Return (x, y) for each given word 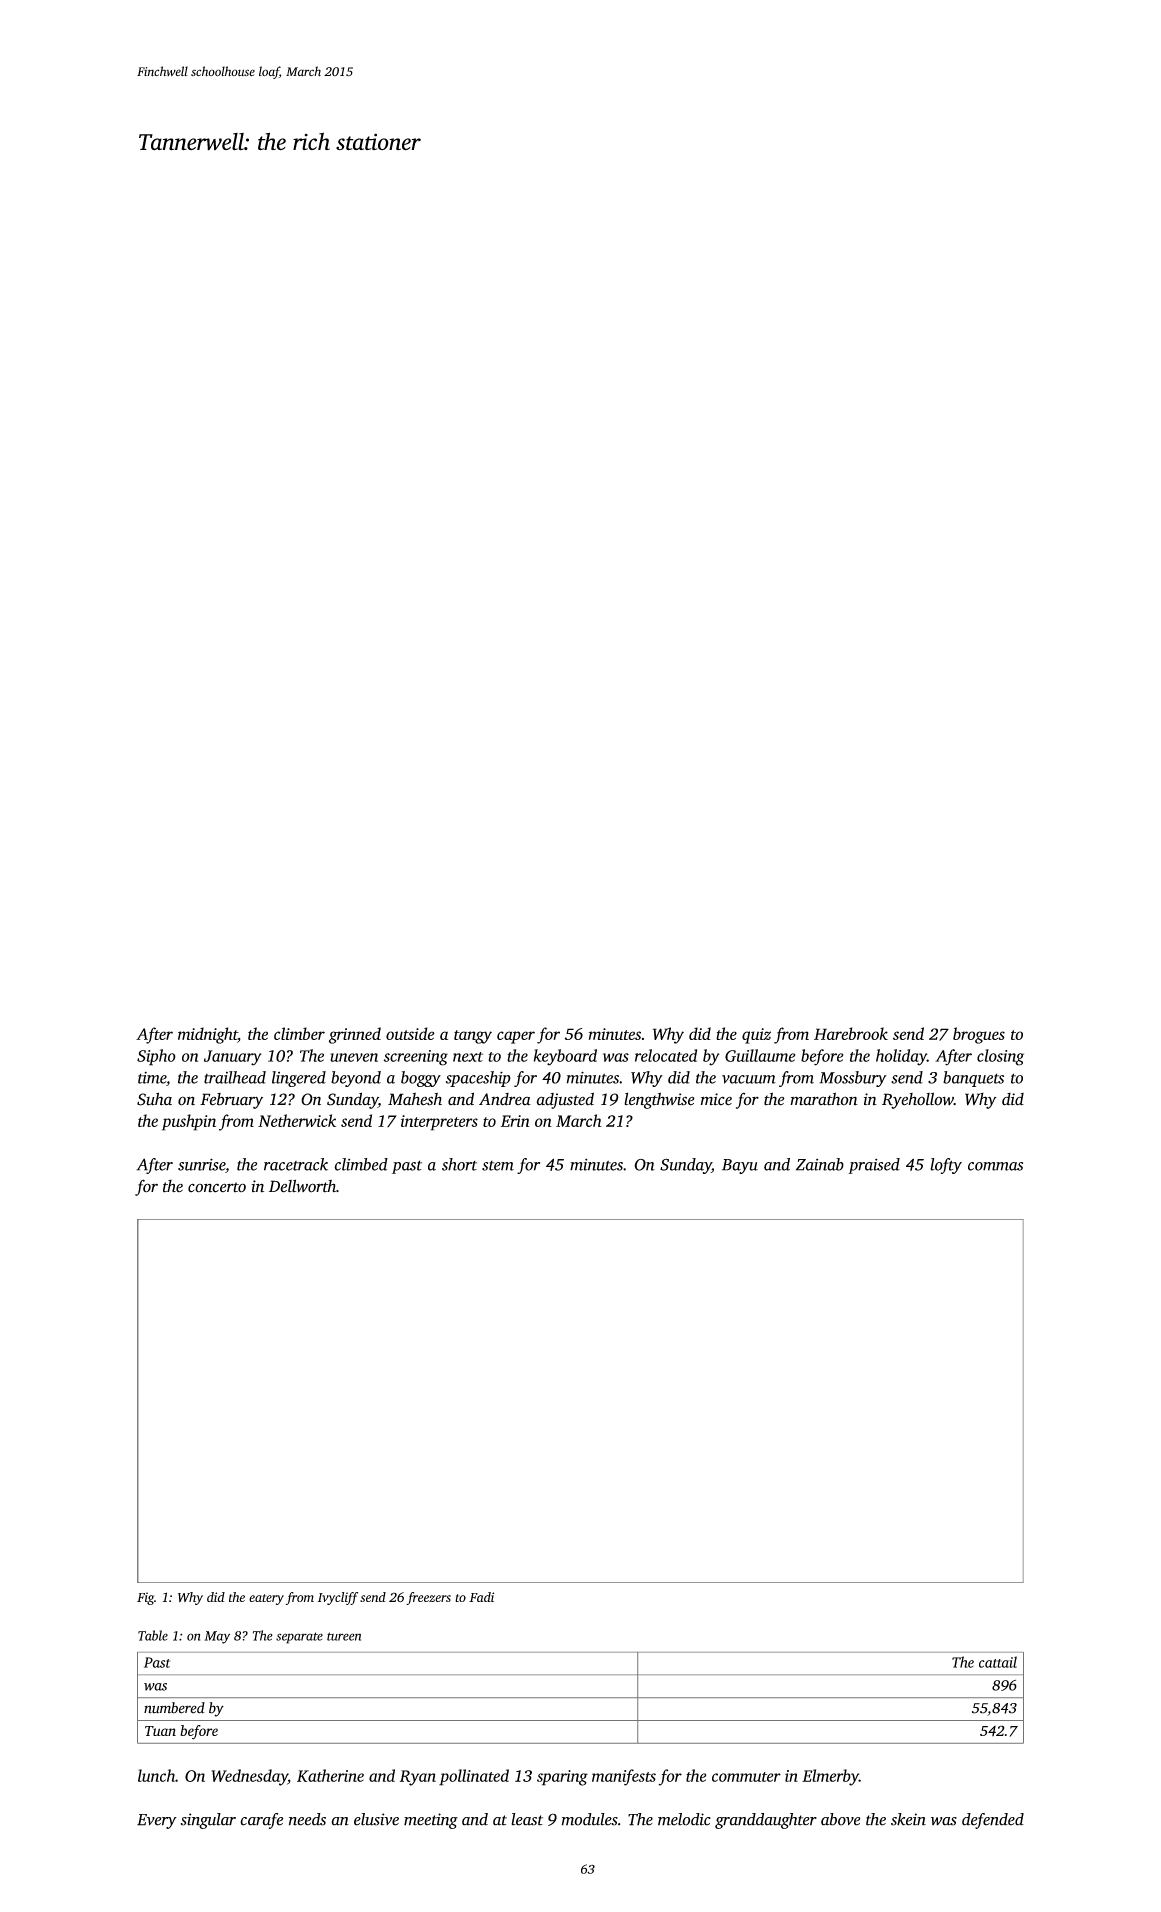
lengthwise (659, 1100)
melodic (684, 1819)
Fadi (481, 1597)
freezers (428, 1598)
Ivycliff (338, 1598)
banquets (973, 1079)
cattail (998, 1662)
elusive (376, 1819)
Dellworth (302, 1186)
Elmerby (830, 1777)
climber (299, 1033)
